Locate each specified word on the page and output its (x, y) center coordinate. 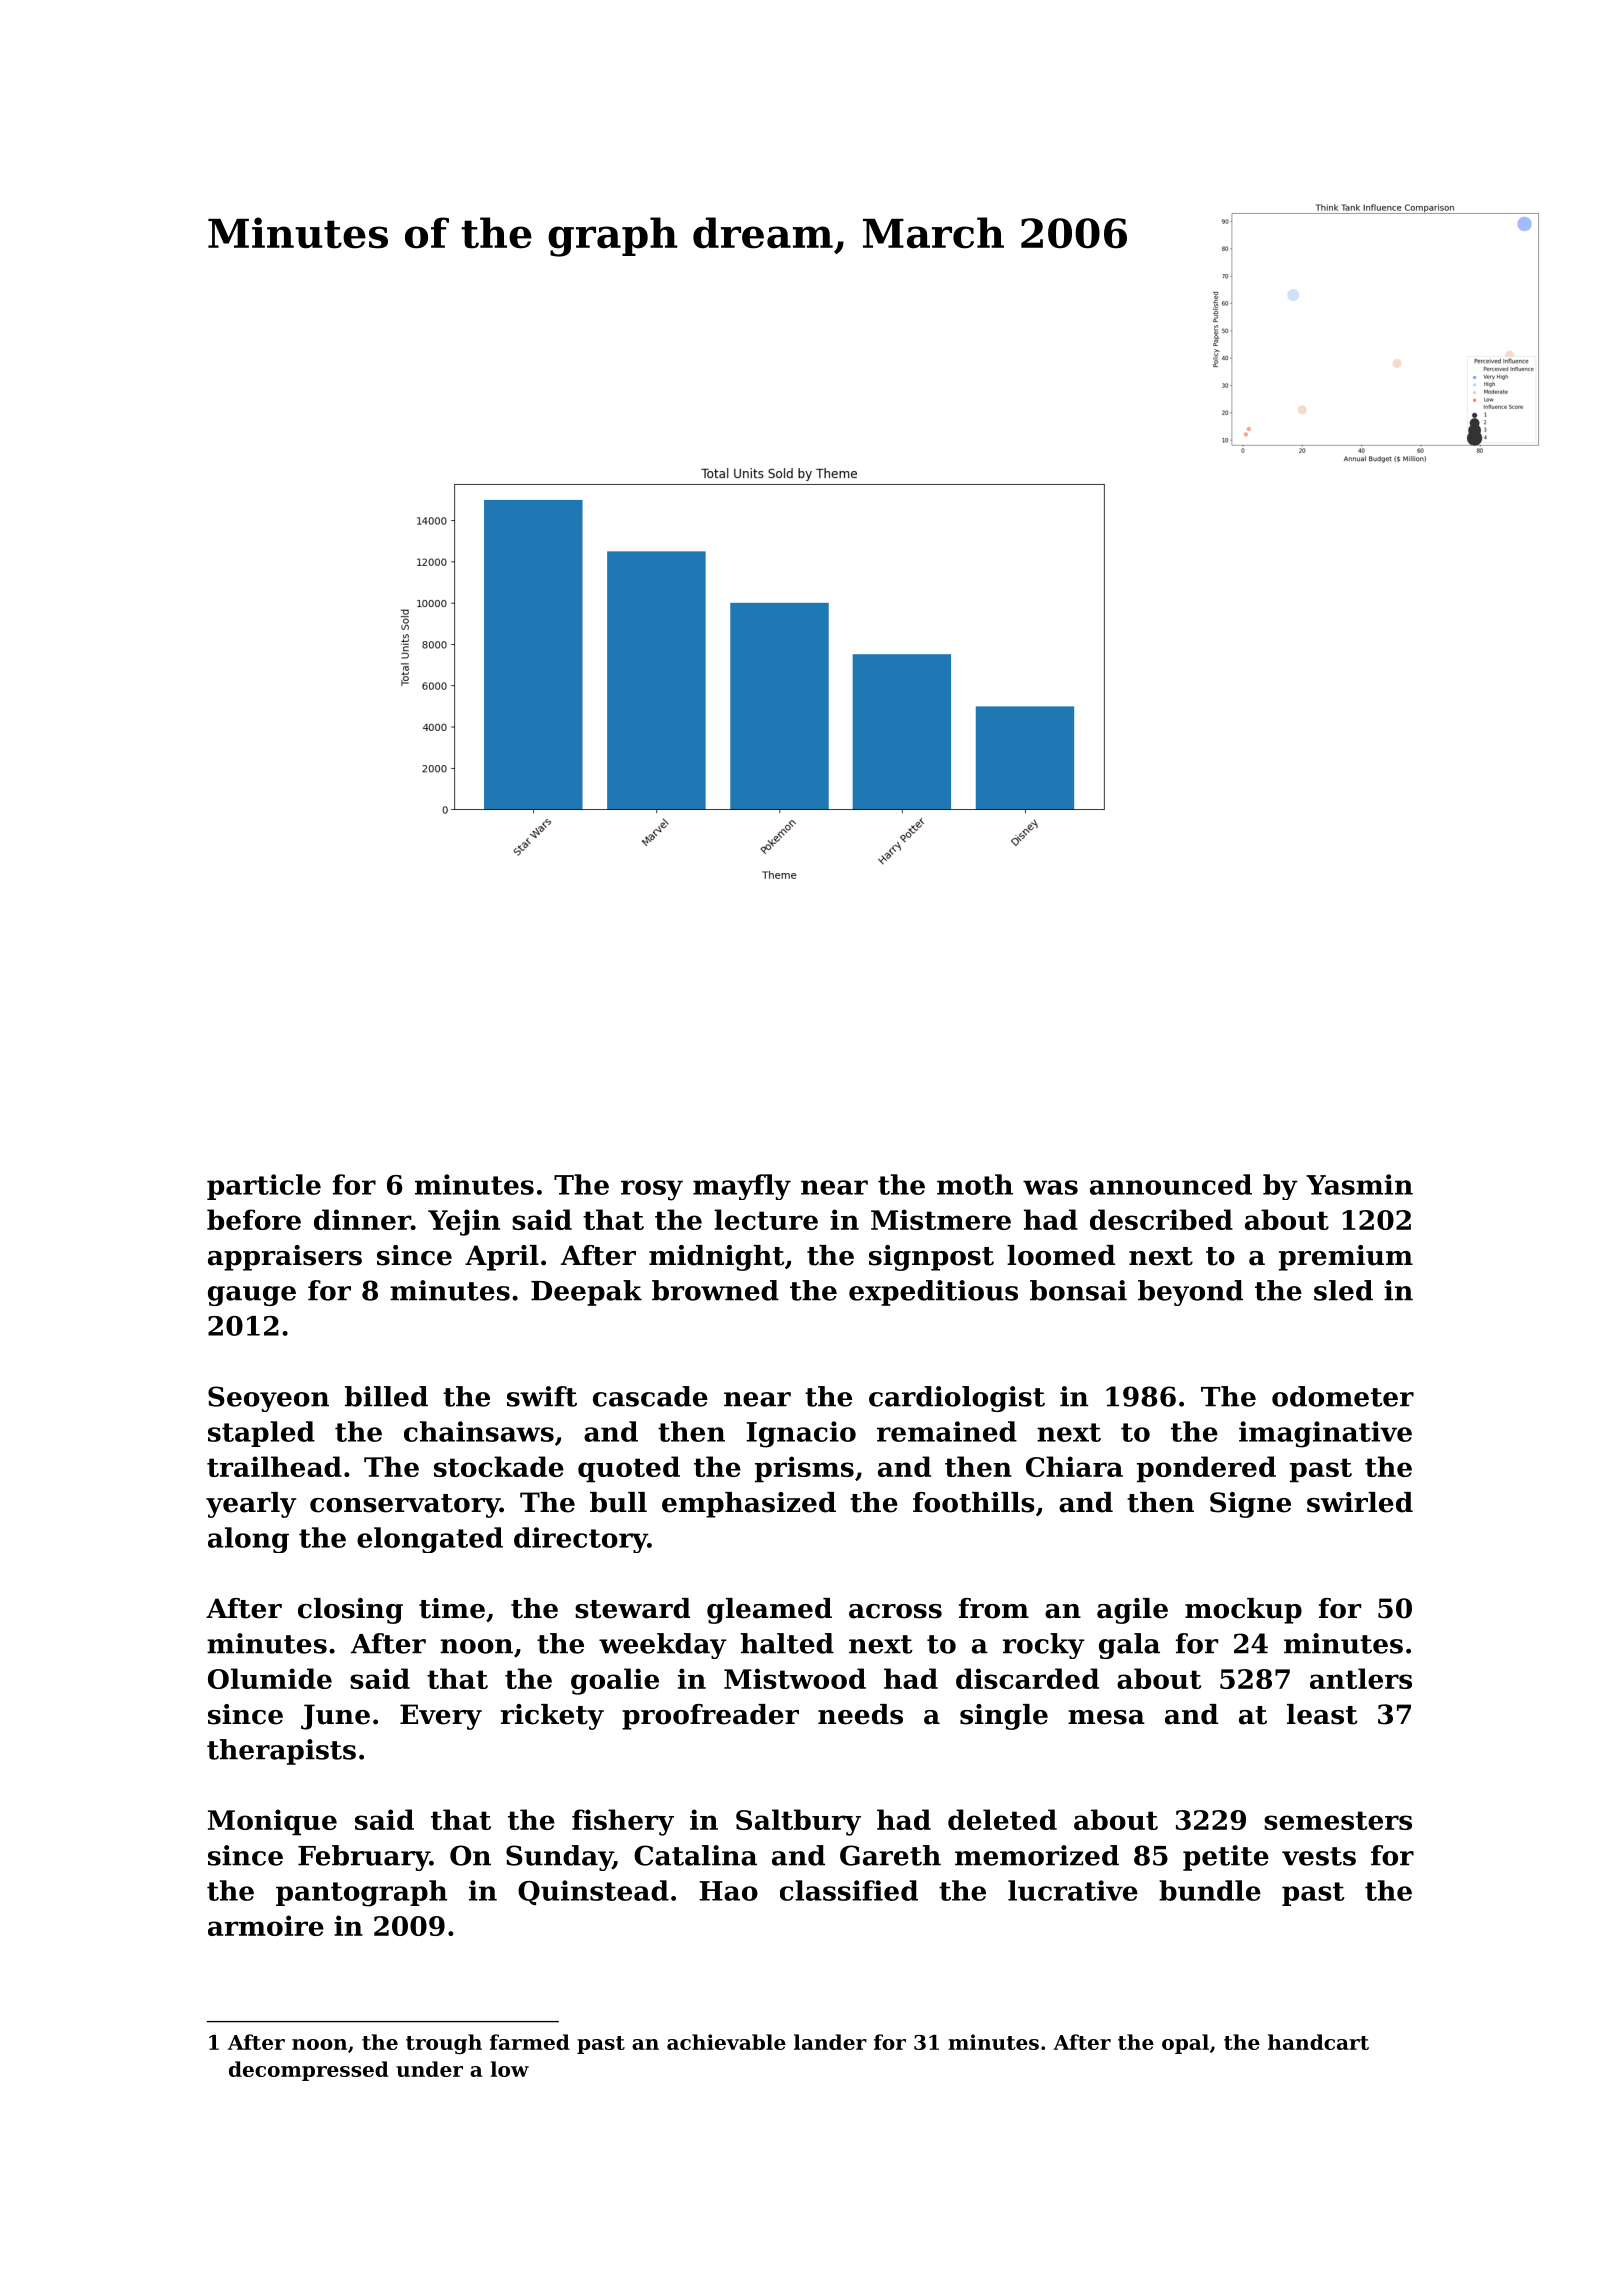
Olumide (270, 1678)
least (1322, 1714)
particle (264, 1187)
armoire (266, 1925)
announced (1171, 1184)
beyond (1190, 1293)
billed (386, 1396)
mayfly (742, 1187)
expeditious (933, 1293)
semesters (1338, 1820)
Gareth (890, 1855)
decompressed (309, 2071)
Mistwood (795, 1678)
